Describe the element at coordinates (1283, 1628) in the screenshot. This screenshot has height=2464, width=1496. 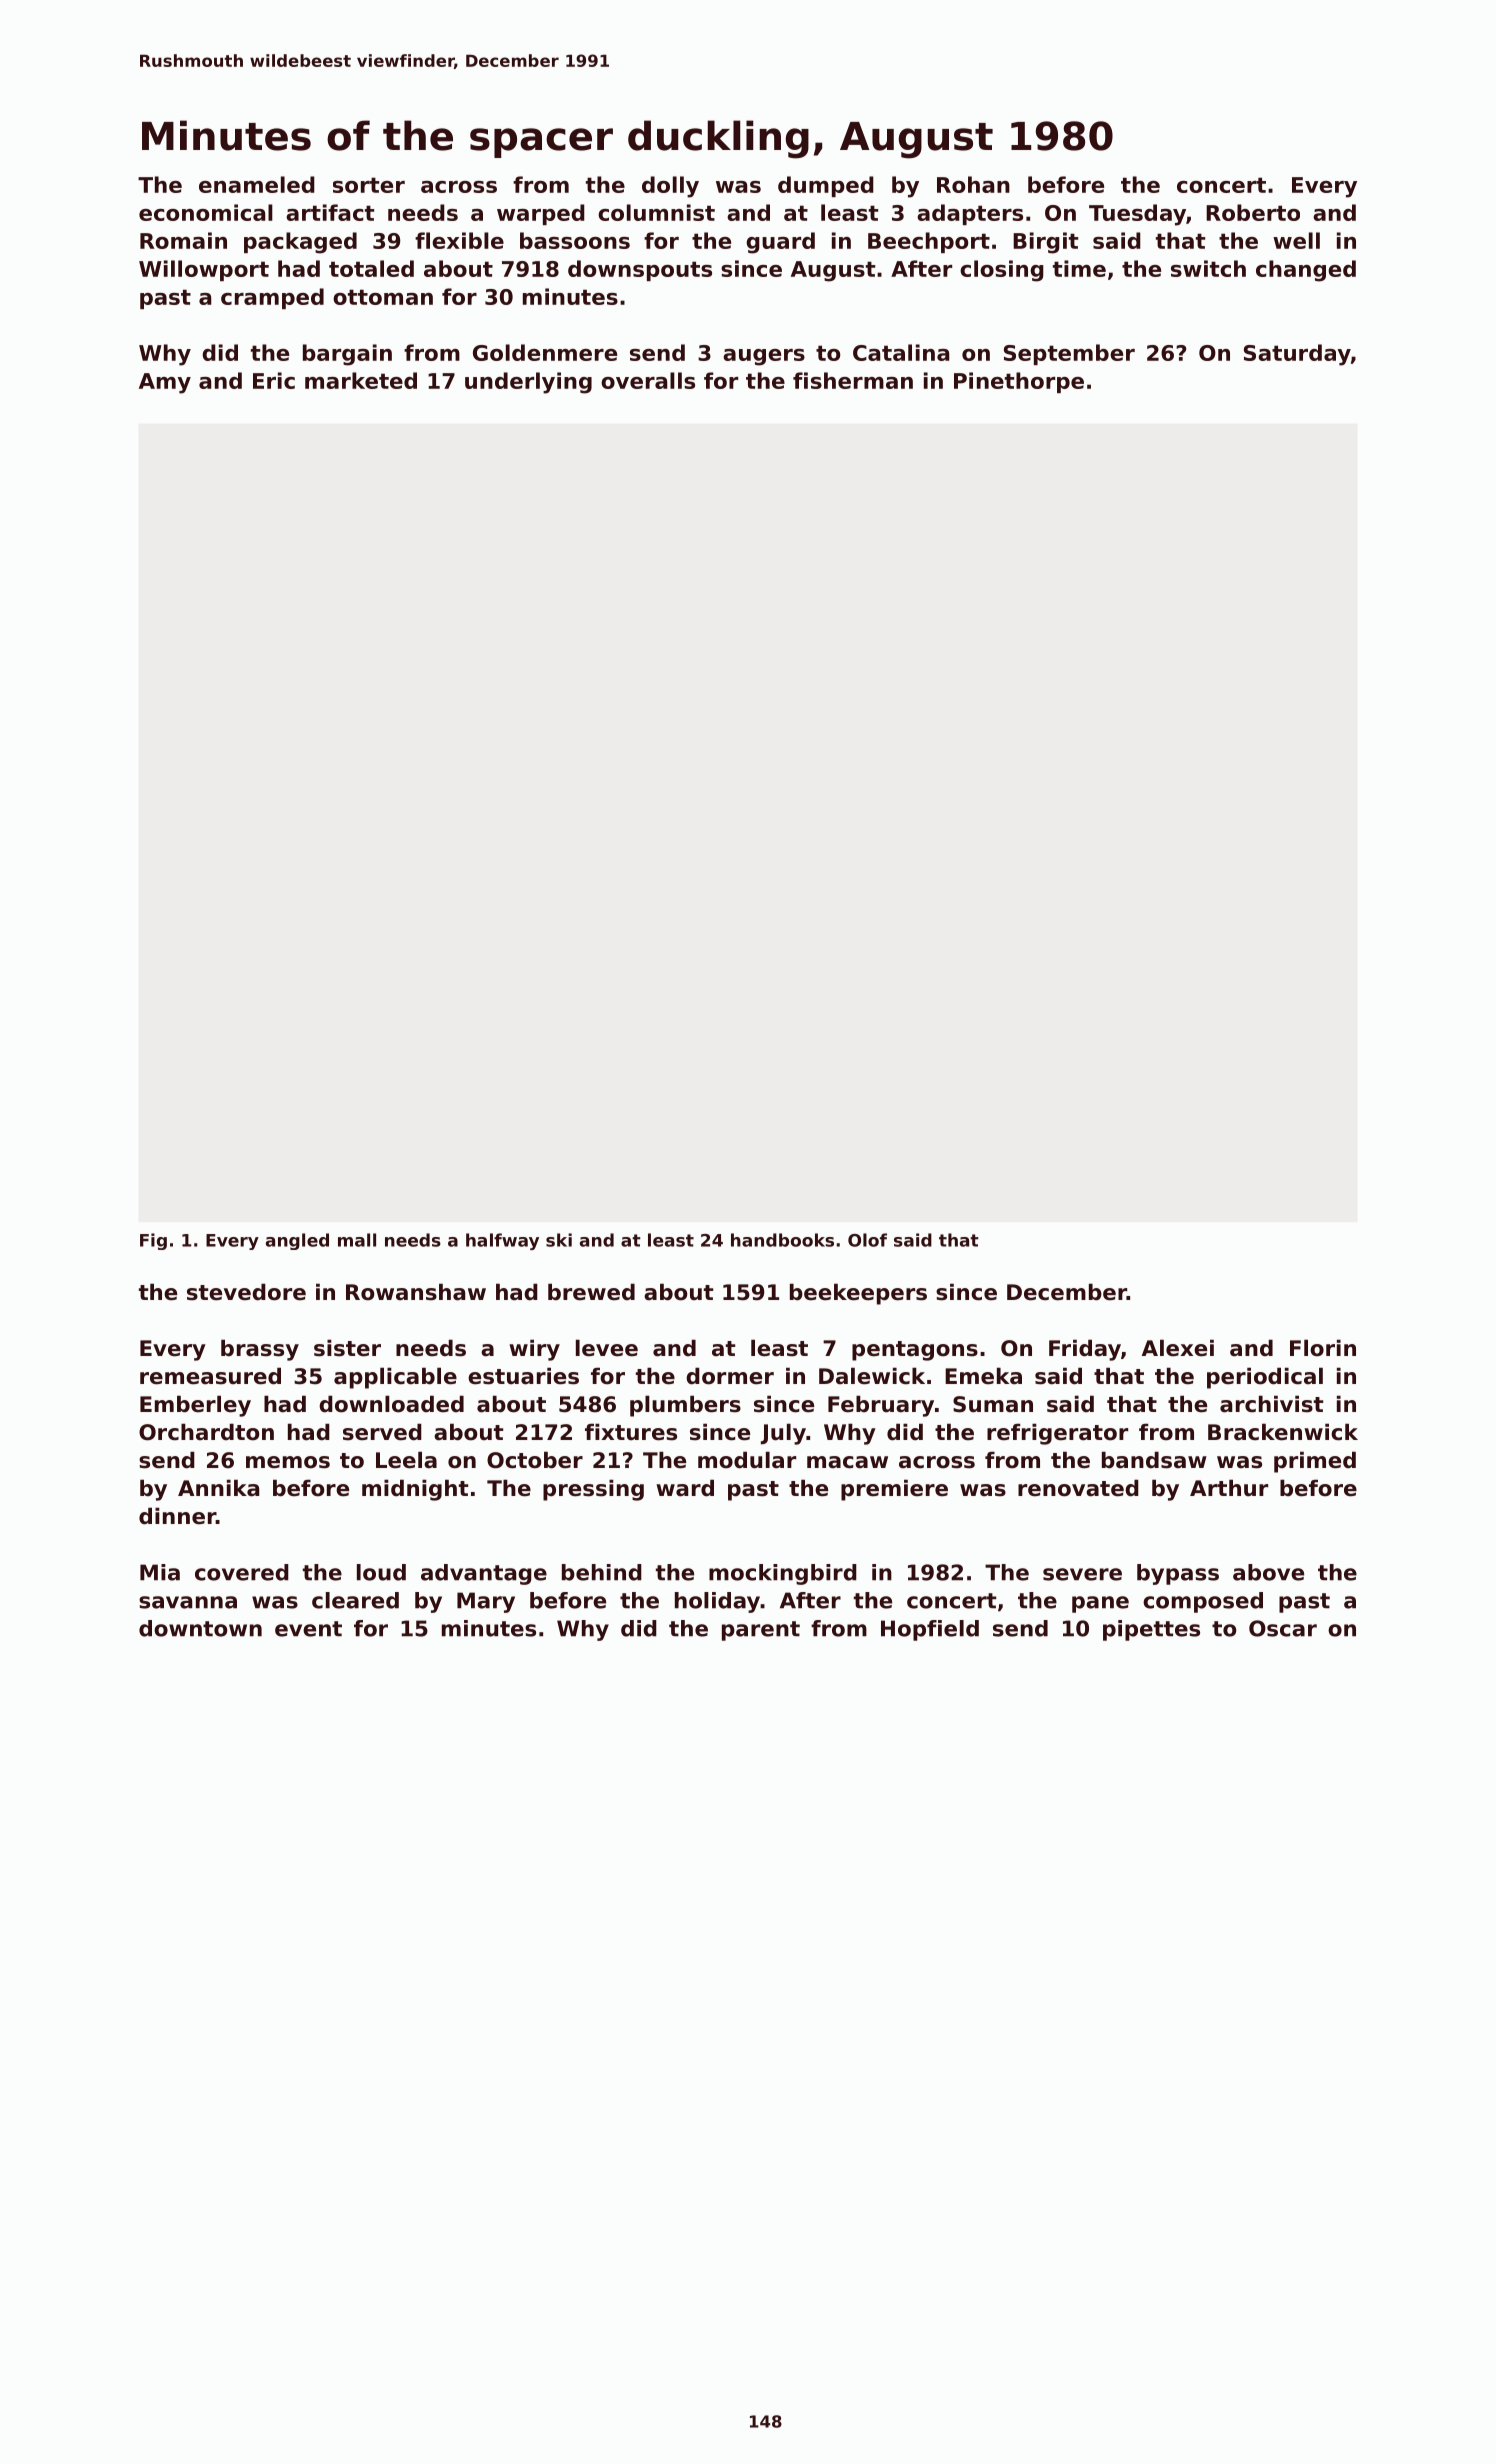
I see `Oscar` at that location.
